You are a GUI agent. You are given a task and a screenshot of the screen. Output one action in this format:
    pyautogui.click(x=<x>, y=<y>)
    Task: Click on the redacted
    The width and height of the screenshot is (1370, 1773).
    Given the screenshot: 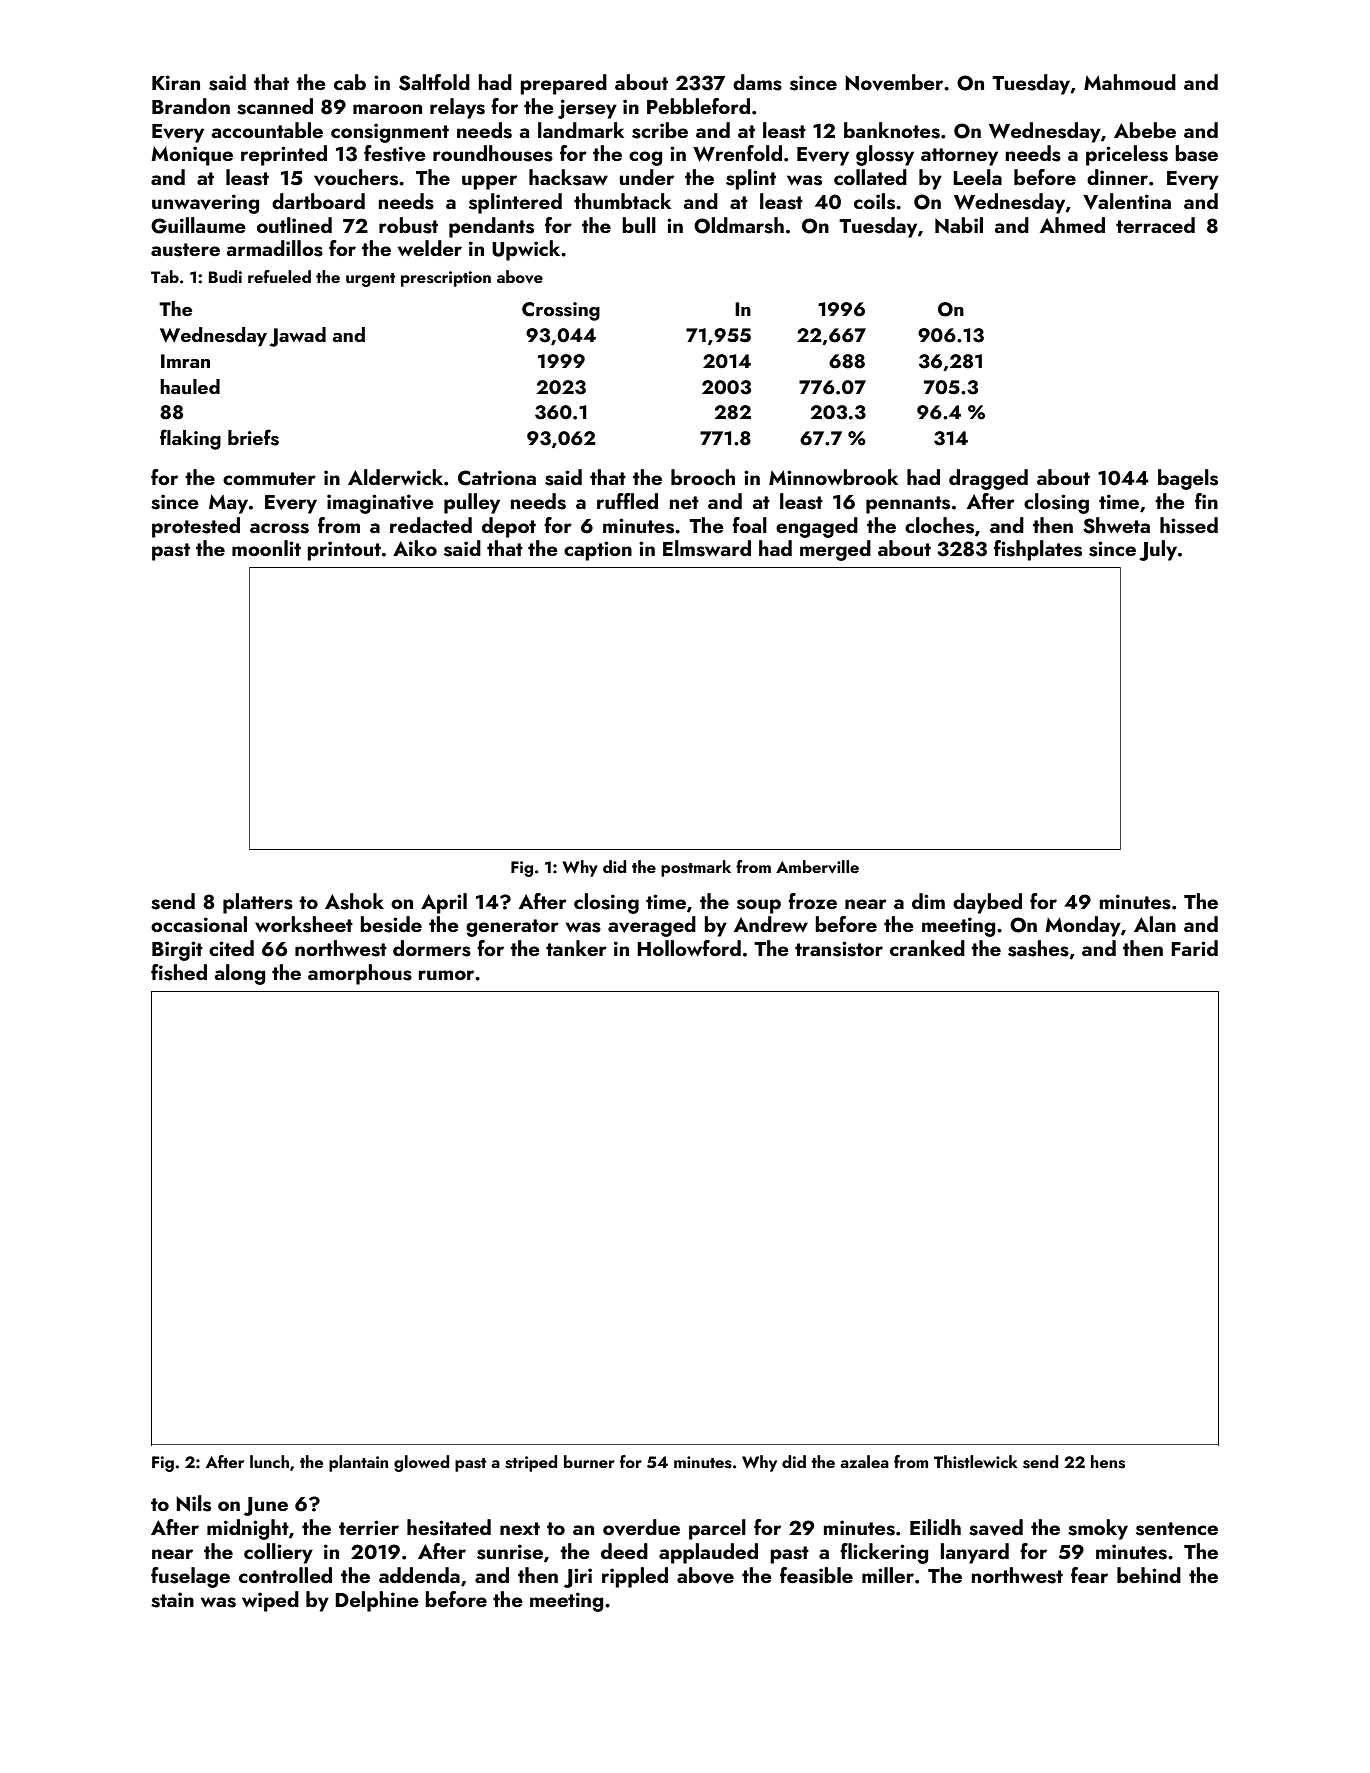 What is the action you would take?
    pyautogui.click(x=431, y=525)
